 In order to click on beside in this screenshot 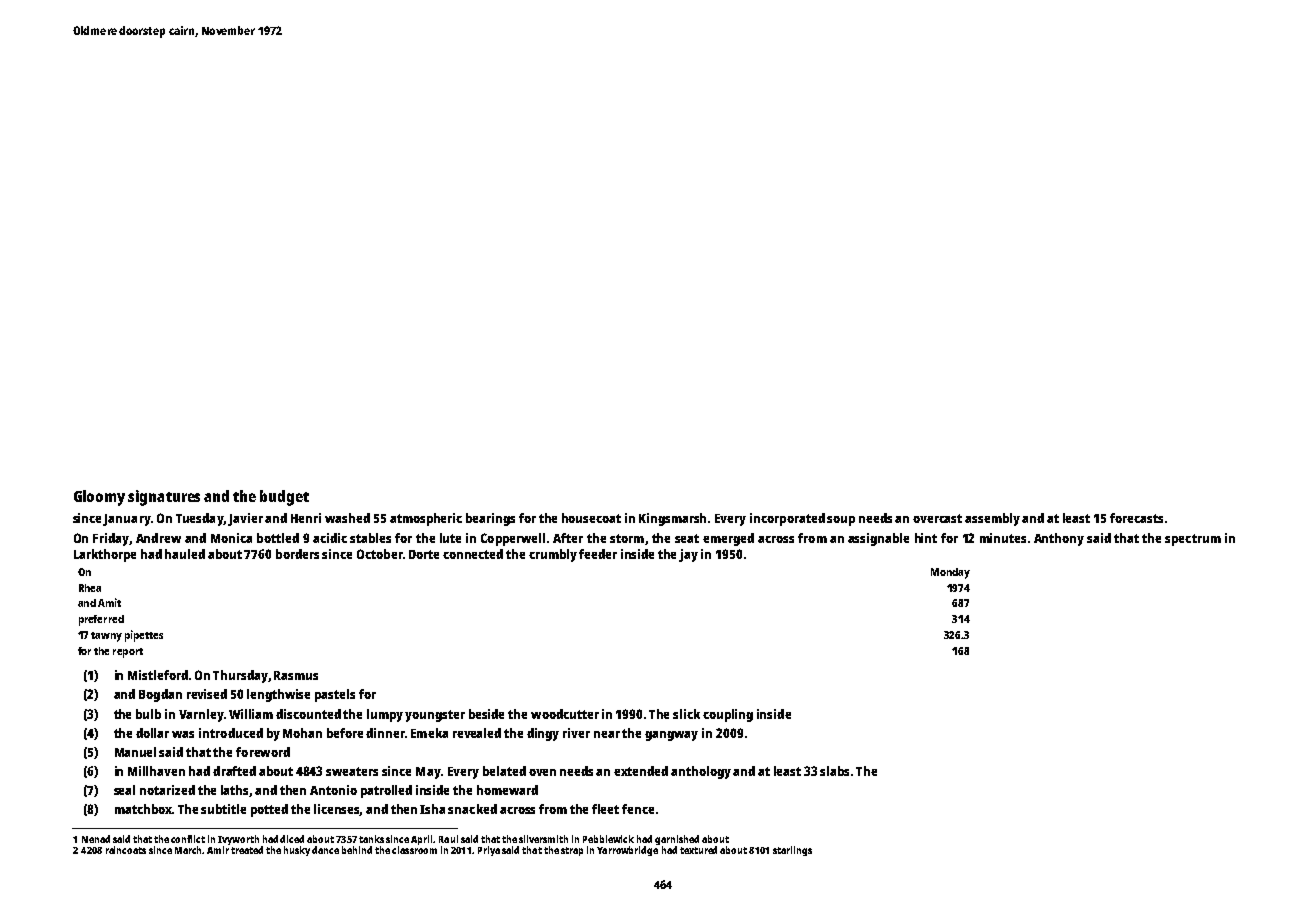, I will do `click(486, 714)`.
